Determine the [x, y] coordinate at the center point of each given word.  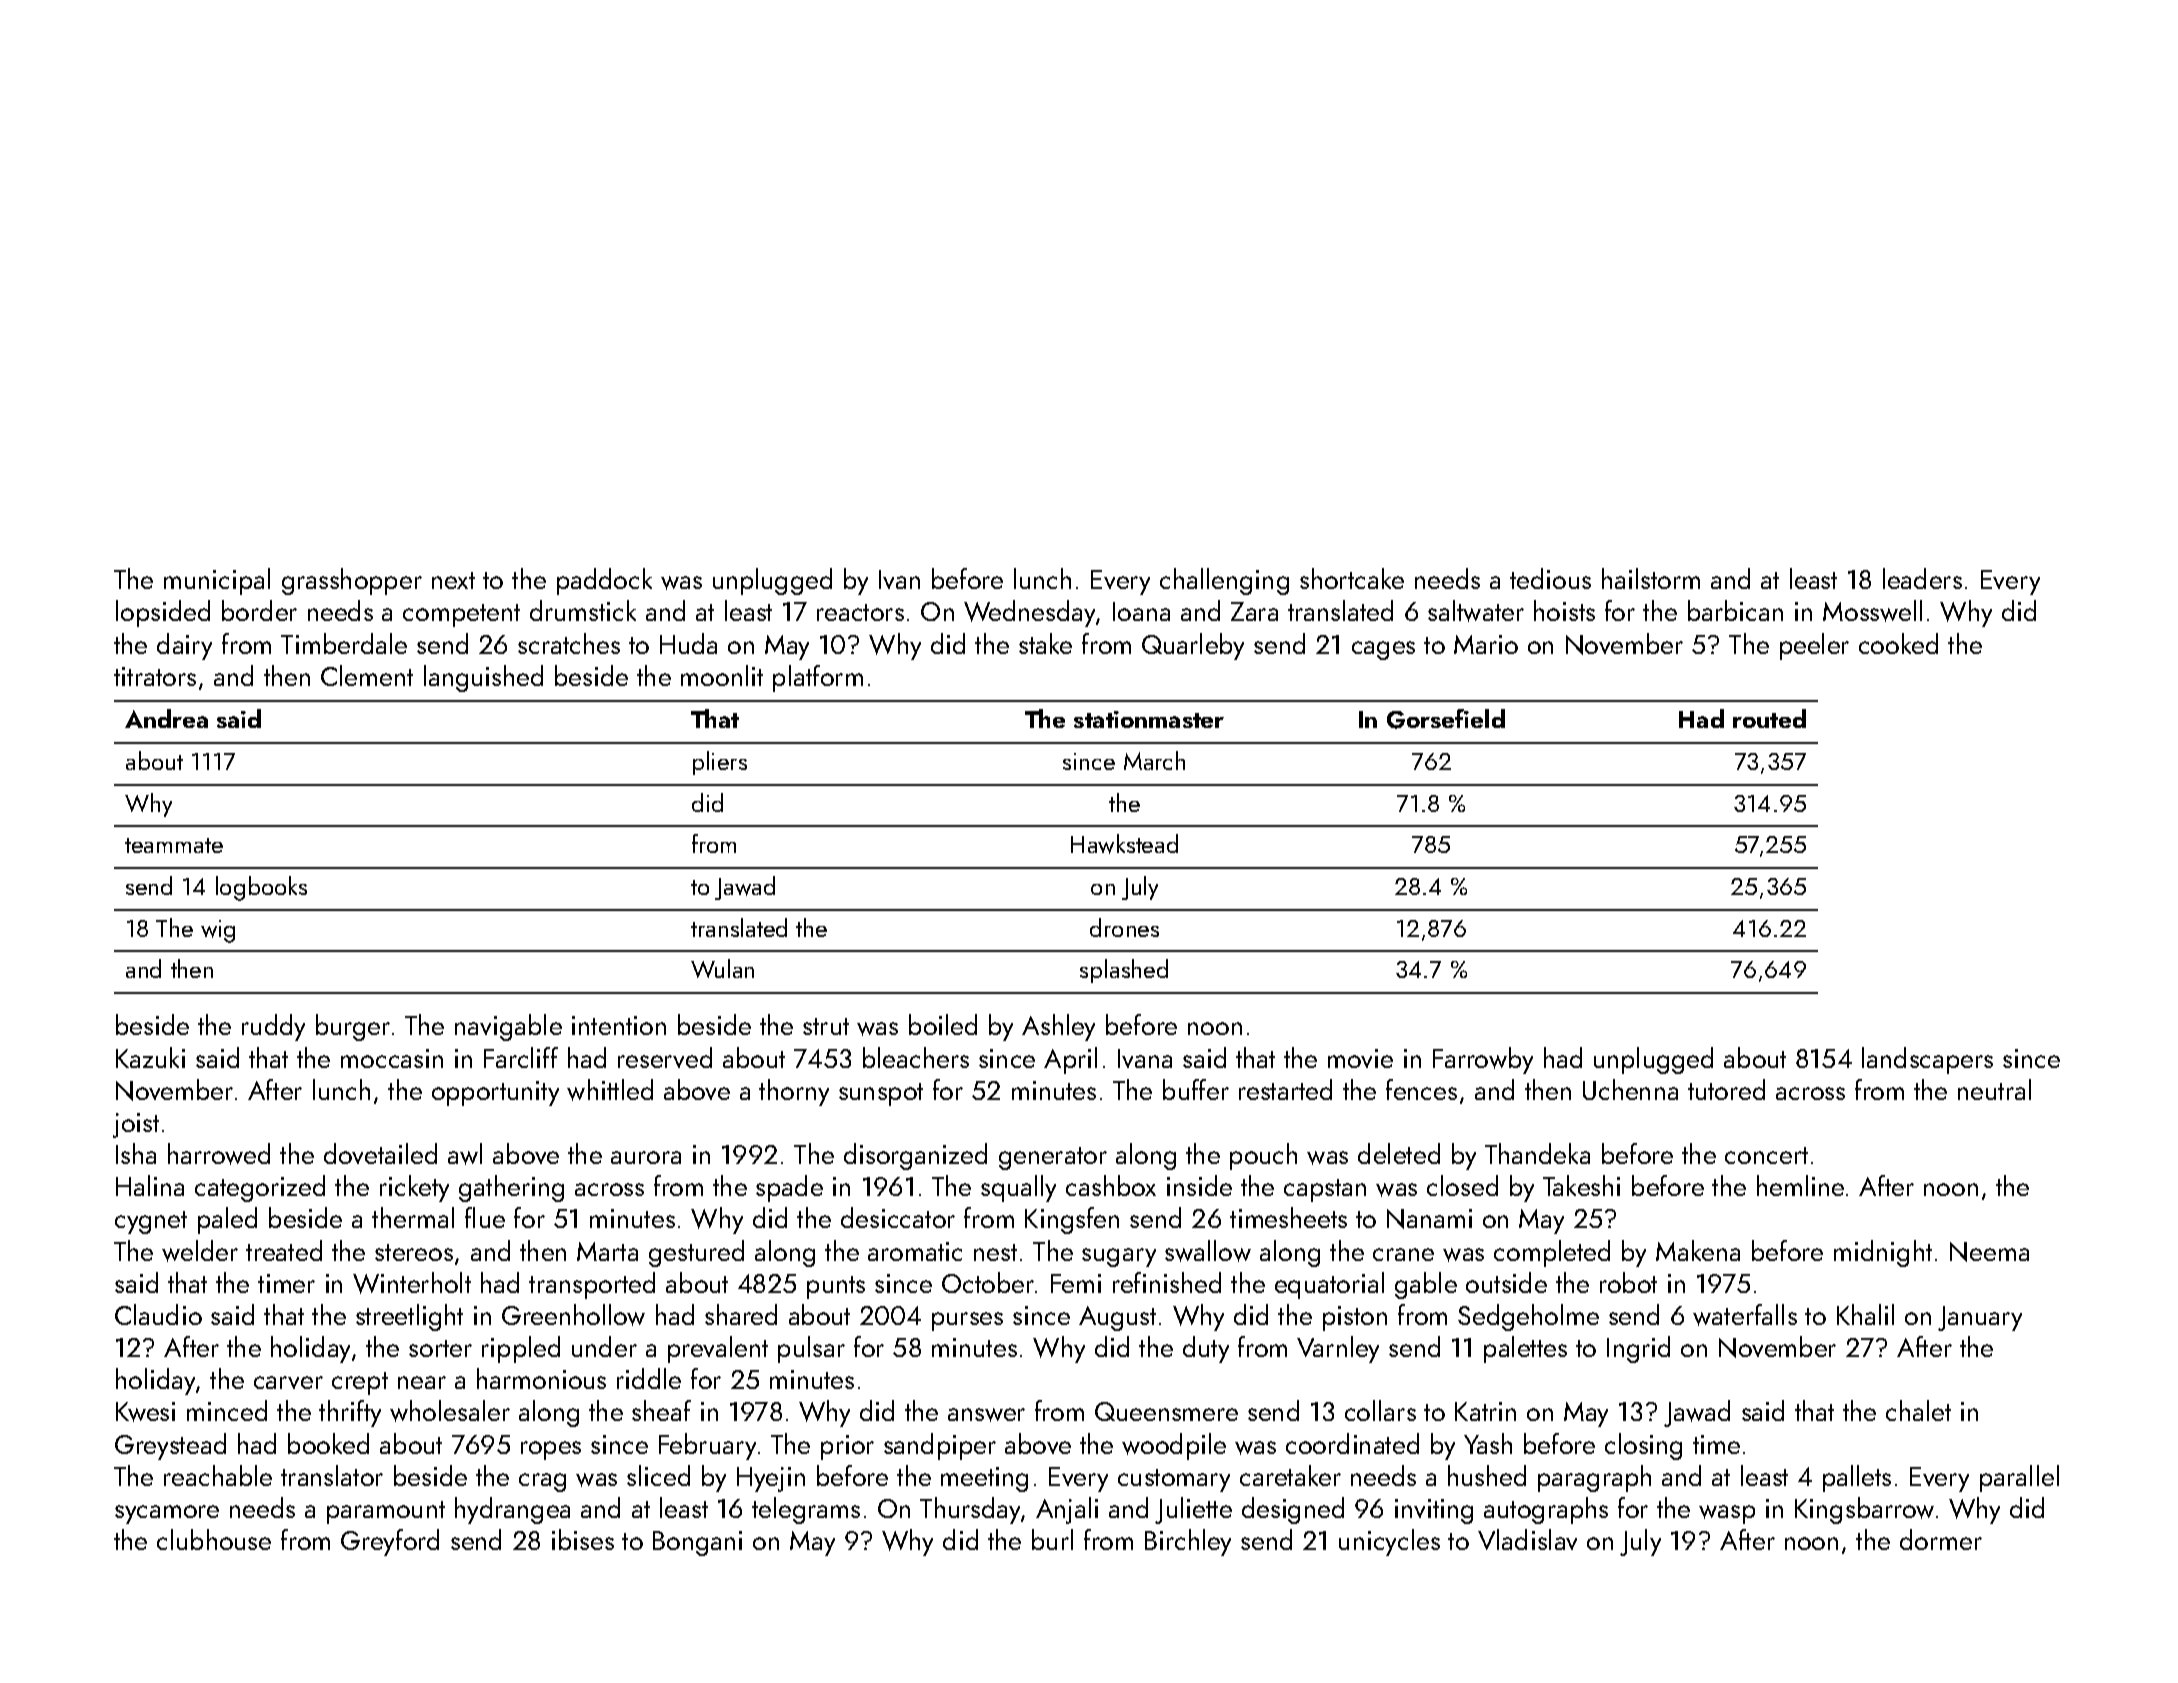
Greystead [170, 1446]
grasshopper [352, 581]
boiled [943, 1024]
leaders [1922, 578]
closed [1462, 1185]
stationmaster [1149, 719]
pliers [720, 763]
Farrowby [1483, 1060]
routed [1769, 718]
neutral [1994, 1089]
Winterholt [412, 1283]
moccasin [392, 1058]
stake [1045, 643]
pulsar [811, 1349]
